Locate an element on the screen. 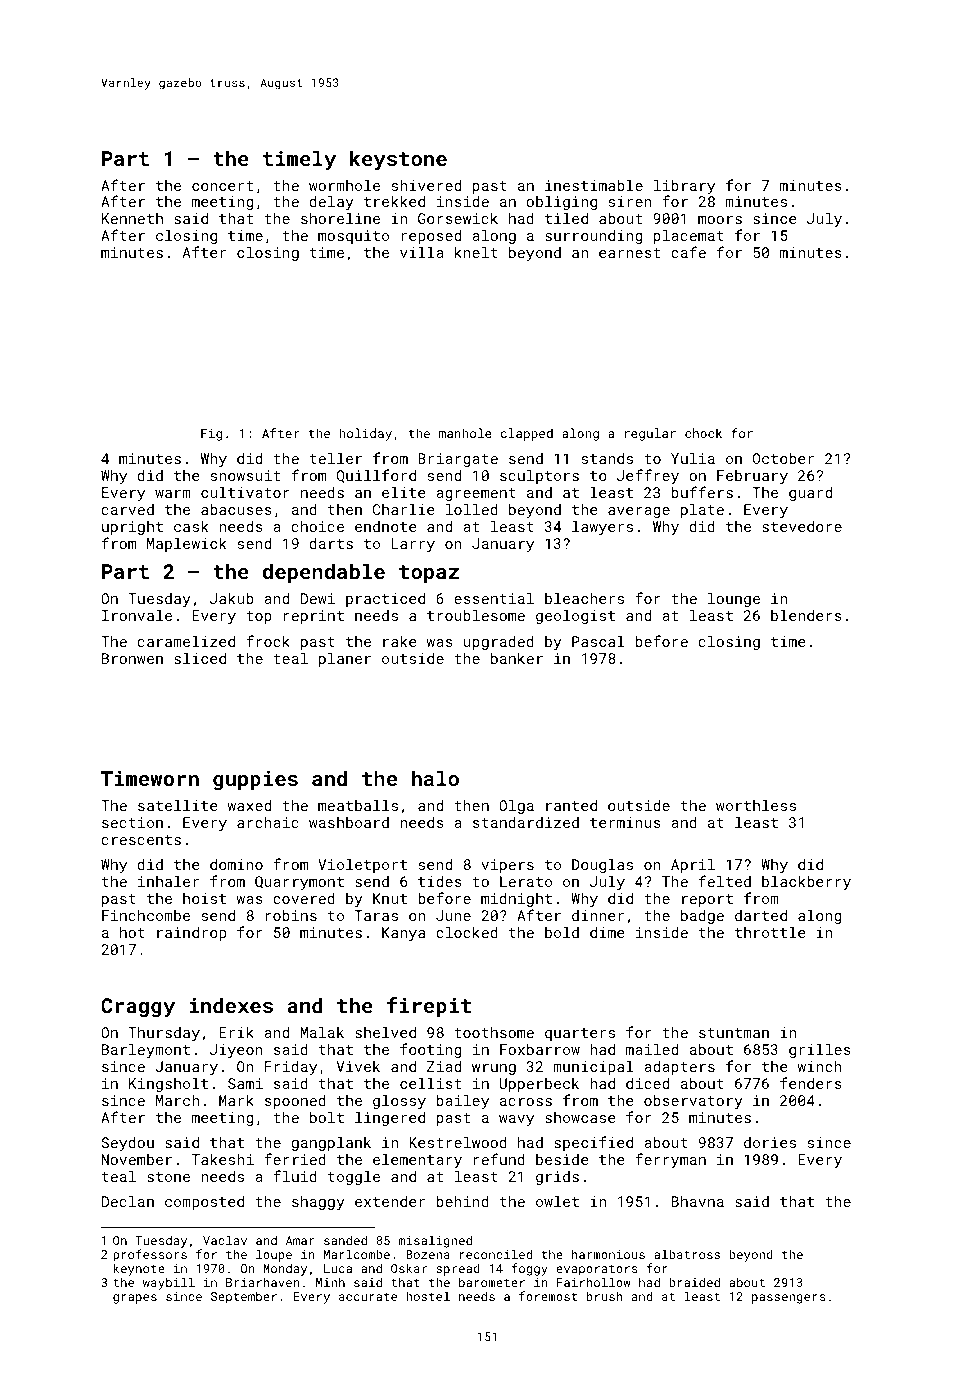  Taras is located at coordinates (376, 915).
